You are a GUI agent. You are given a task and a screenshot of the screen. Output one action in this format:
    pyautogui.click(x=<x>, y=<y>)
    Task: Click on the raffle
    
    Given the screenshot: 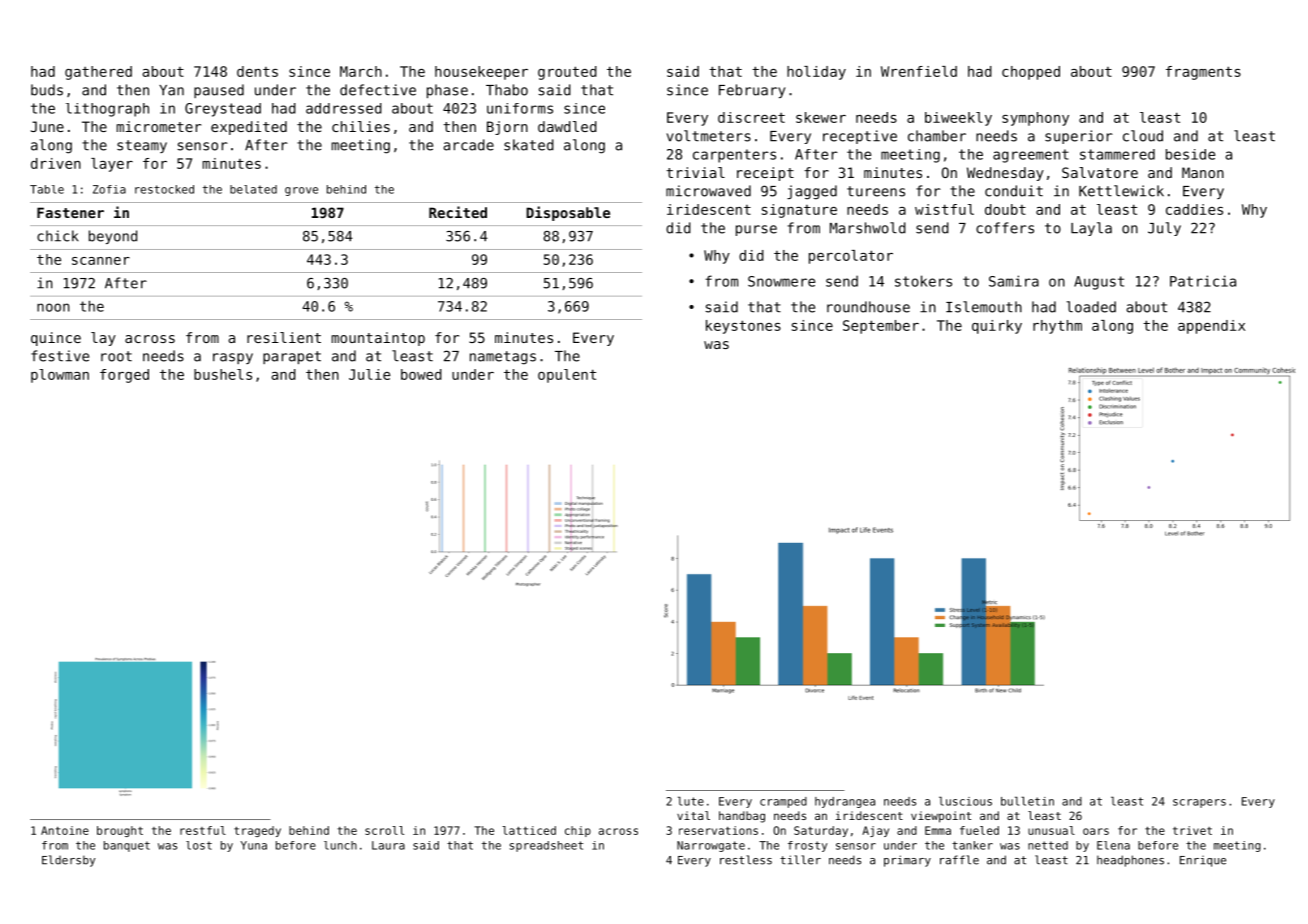 What is the action you would take?
    pyautogui.click(x=959, y=860)
